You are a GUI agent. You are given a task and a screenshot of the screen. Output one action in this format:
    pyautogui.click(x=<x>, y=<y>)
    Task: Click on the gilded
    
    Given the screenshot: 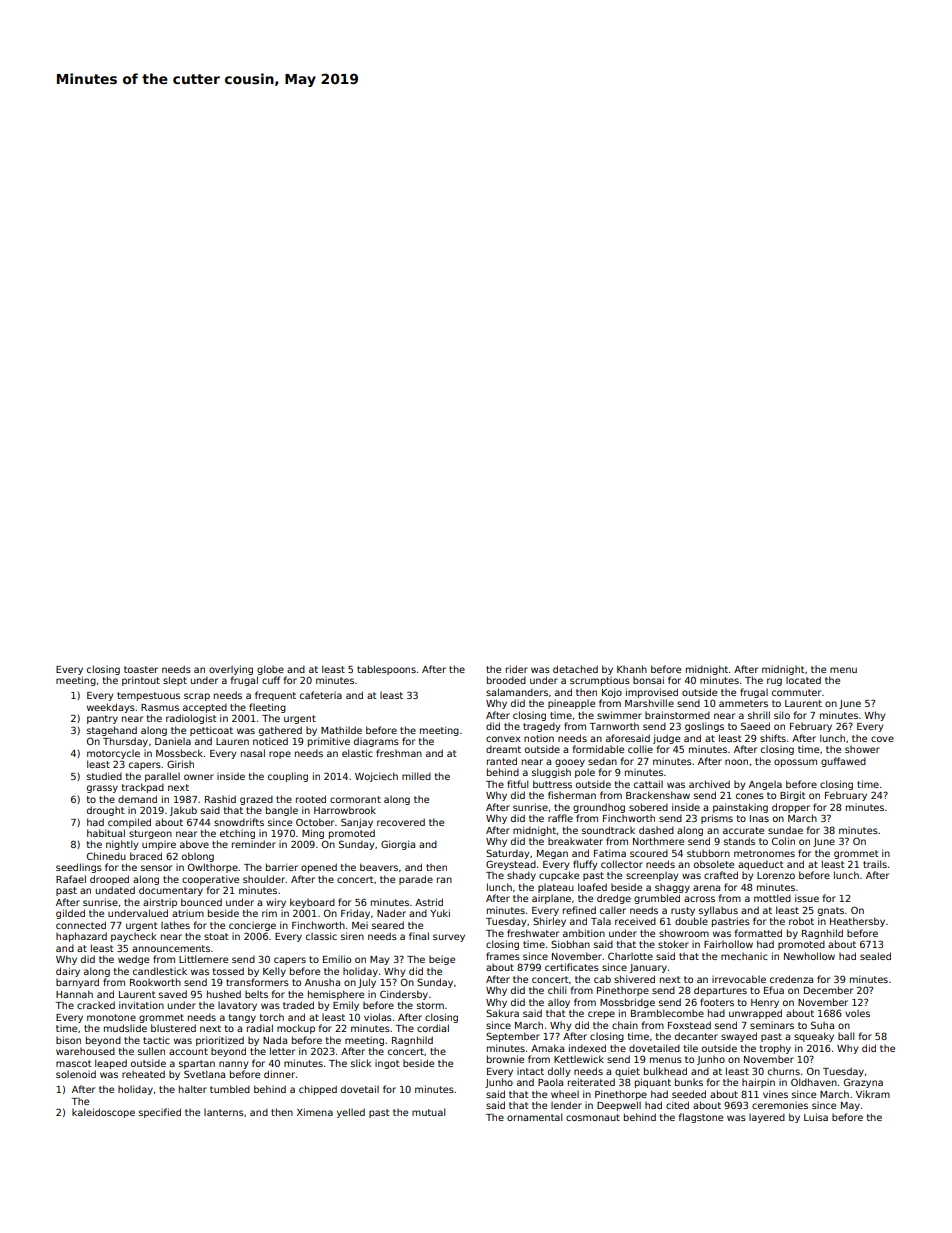 What is the action you would take?
    pyautogui.click(x=70, y=914)
